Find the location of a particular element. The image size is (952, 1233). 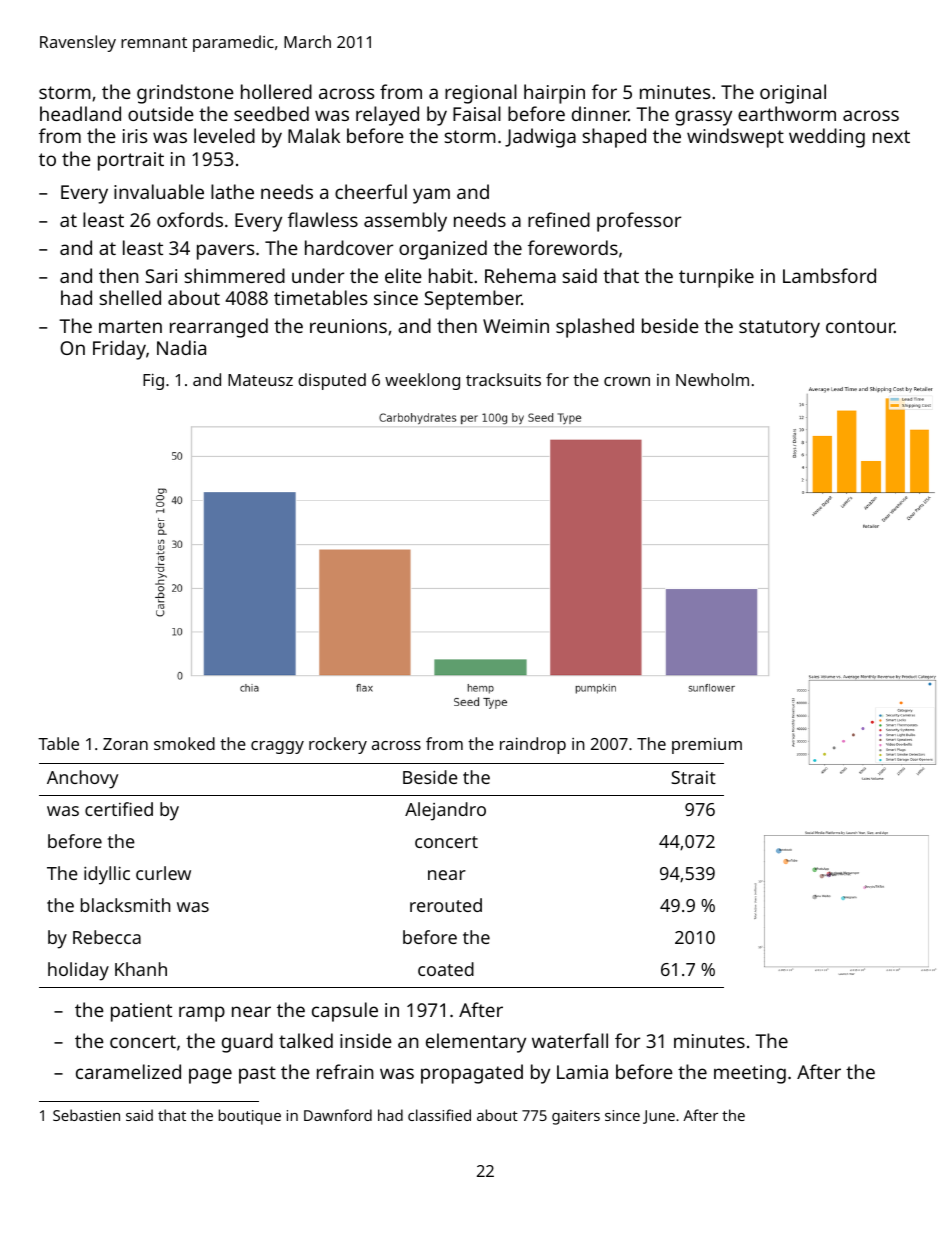

raindrop is located at coordinates (533, 745).
